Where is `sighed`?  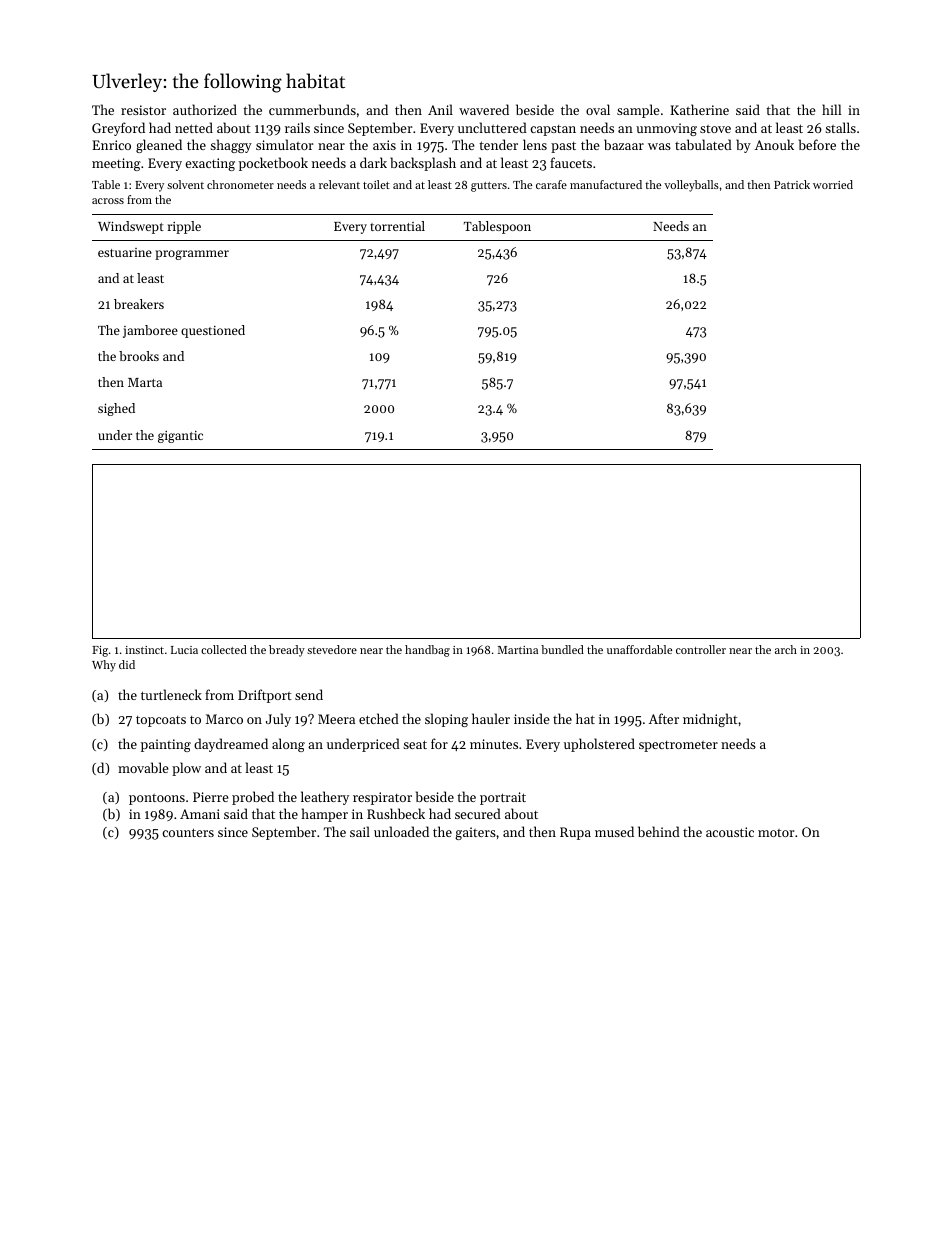 sighed is located at coordinates (116, 409).
